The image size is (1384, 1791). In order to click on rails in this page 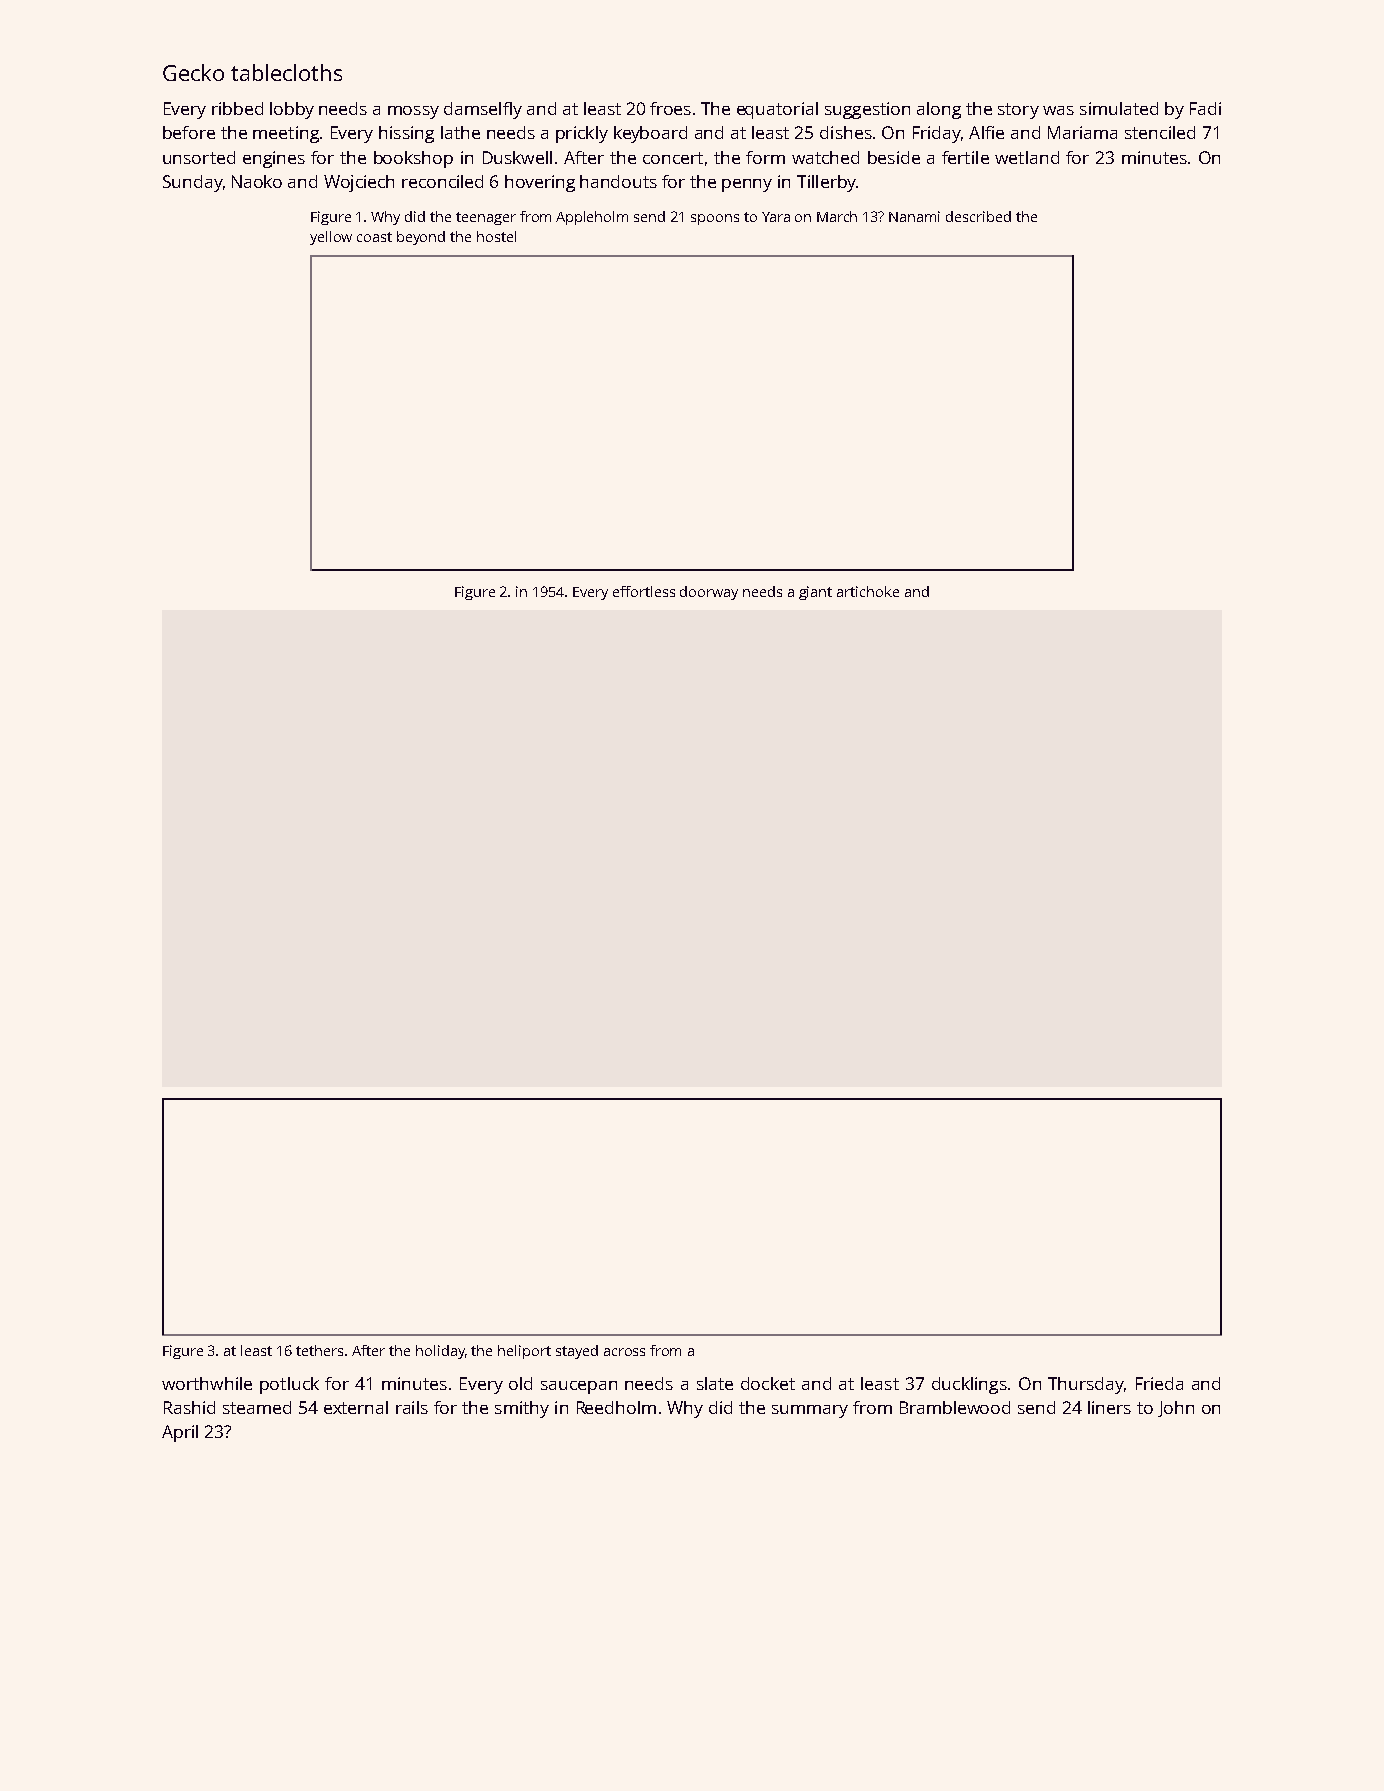, I will do `click(412, 1407)`.
